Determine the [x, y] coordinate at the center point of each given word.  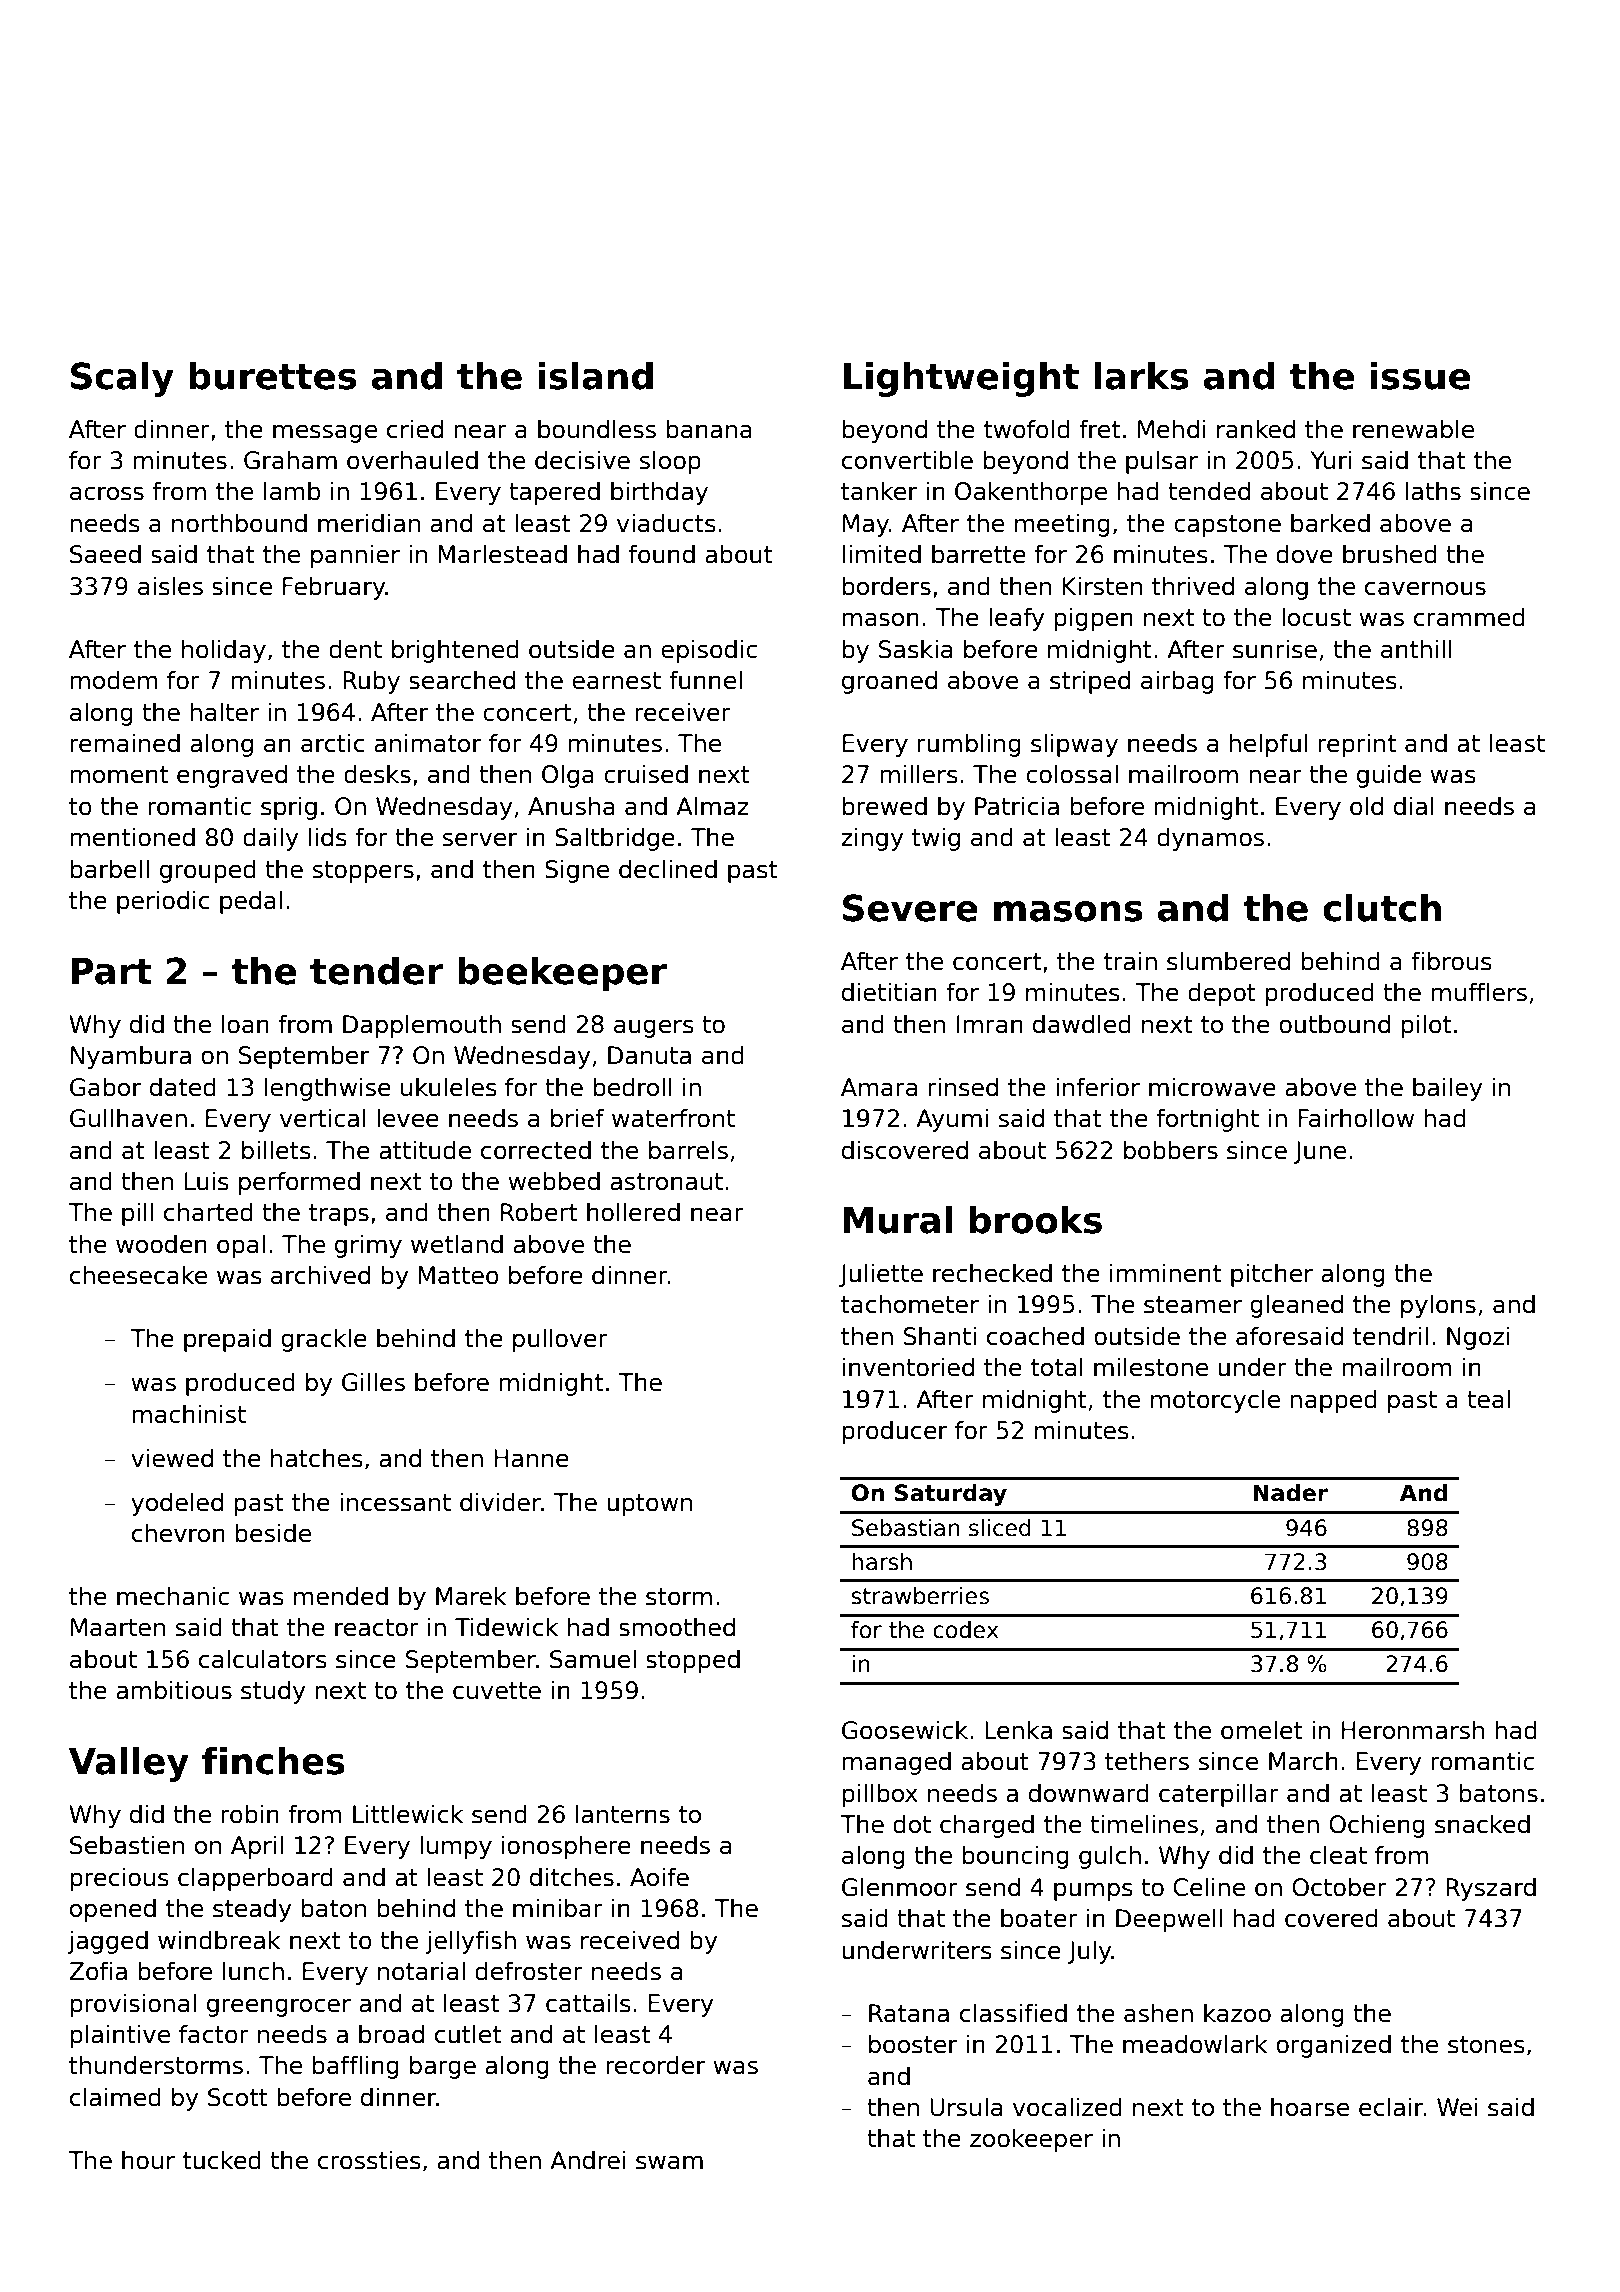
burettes [272, 376]
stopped [693, 1661]
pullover [560, 1340]
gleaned [1296, 1306]
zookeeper [1031, 2140]
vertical [323, 1118]
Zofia [98, 1971]
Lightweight [961, 379]
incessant [395, 1502]
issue [1420, 376]
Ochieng [1377, 1826]
